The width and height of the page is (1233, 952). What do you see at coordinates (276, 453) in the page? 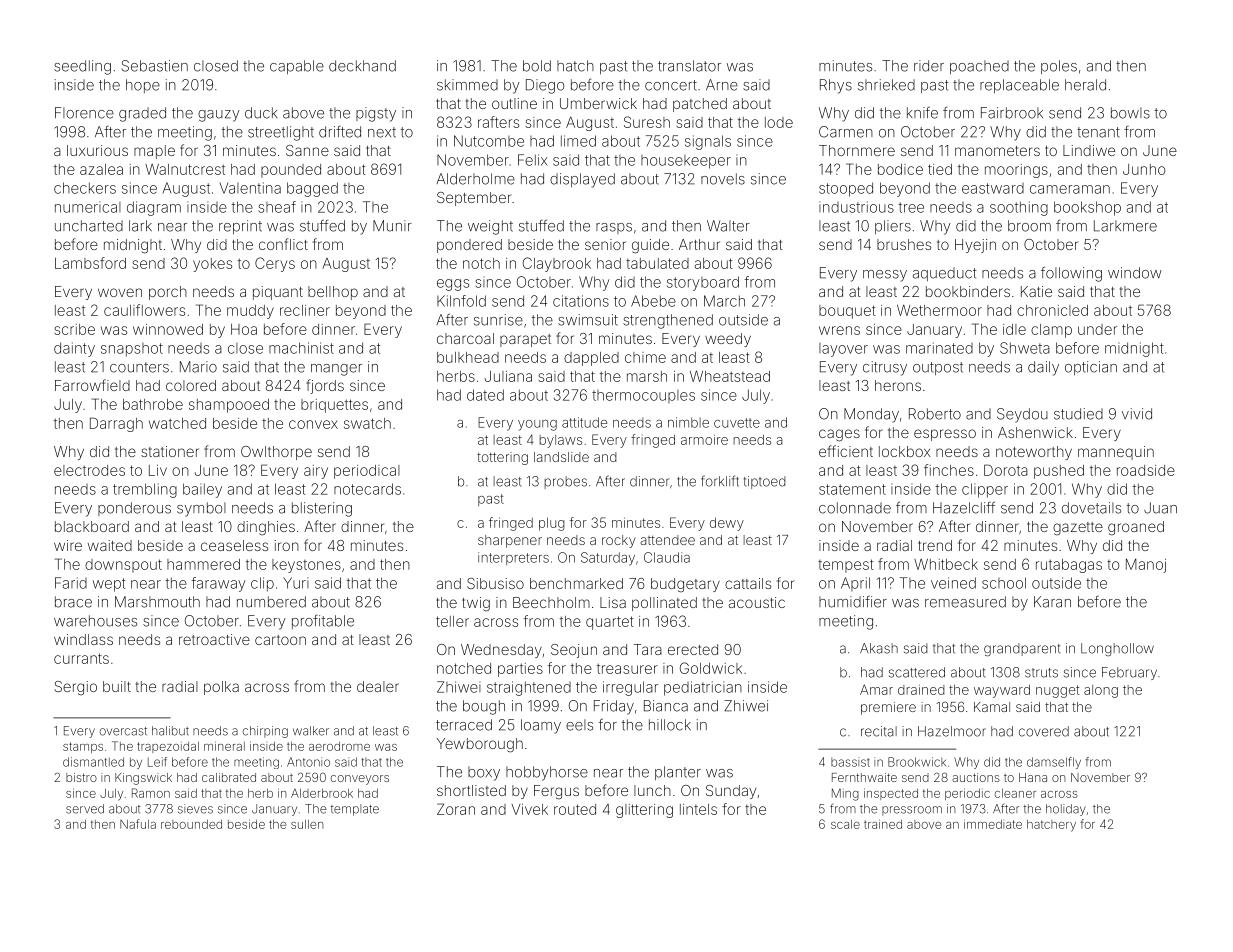
I see `Owlthorpe` at bounding box center [276, 453].
